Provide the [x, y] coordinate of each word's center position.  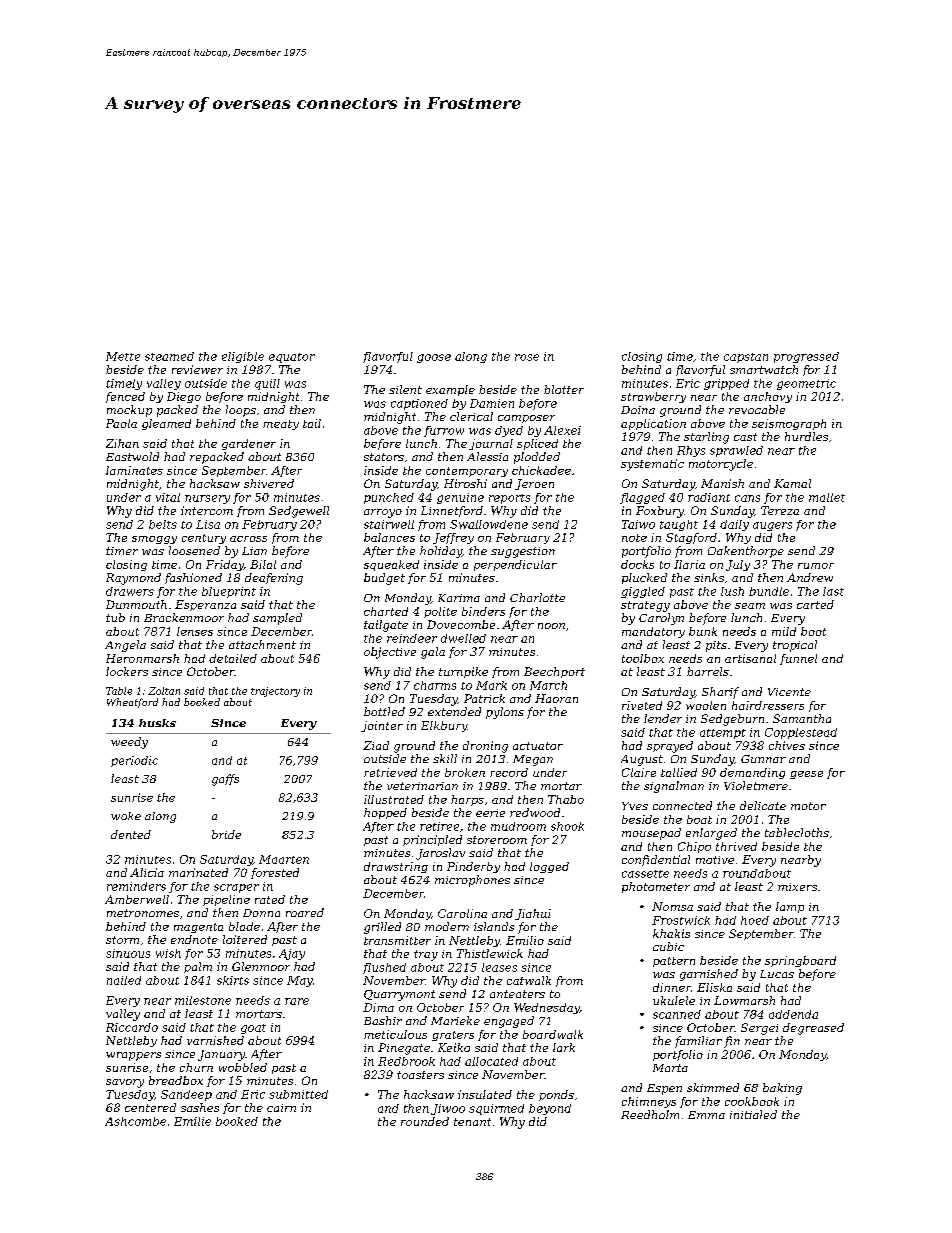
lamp [790, 907]
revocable [757, 409]
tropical [795, 646]
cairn [281, 1108]
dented [131, 834]
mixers [797, 887]
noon [551, 626]
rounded [425, 1121]
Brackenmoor [184, 617]
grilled [382, 928]
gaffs [225, 780]
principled [432, 840]
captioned [419, 404]
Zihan [122, 443]
